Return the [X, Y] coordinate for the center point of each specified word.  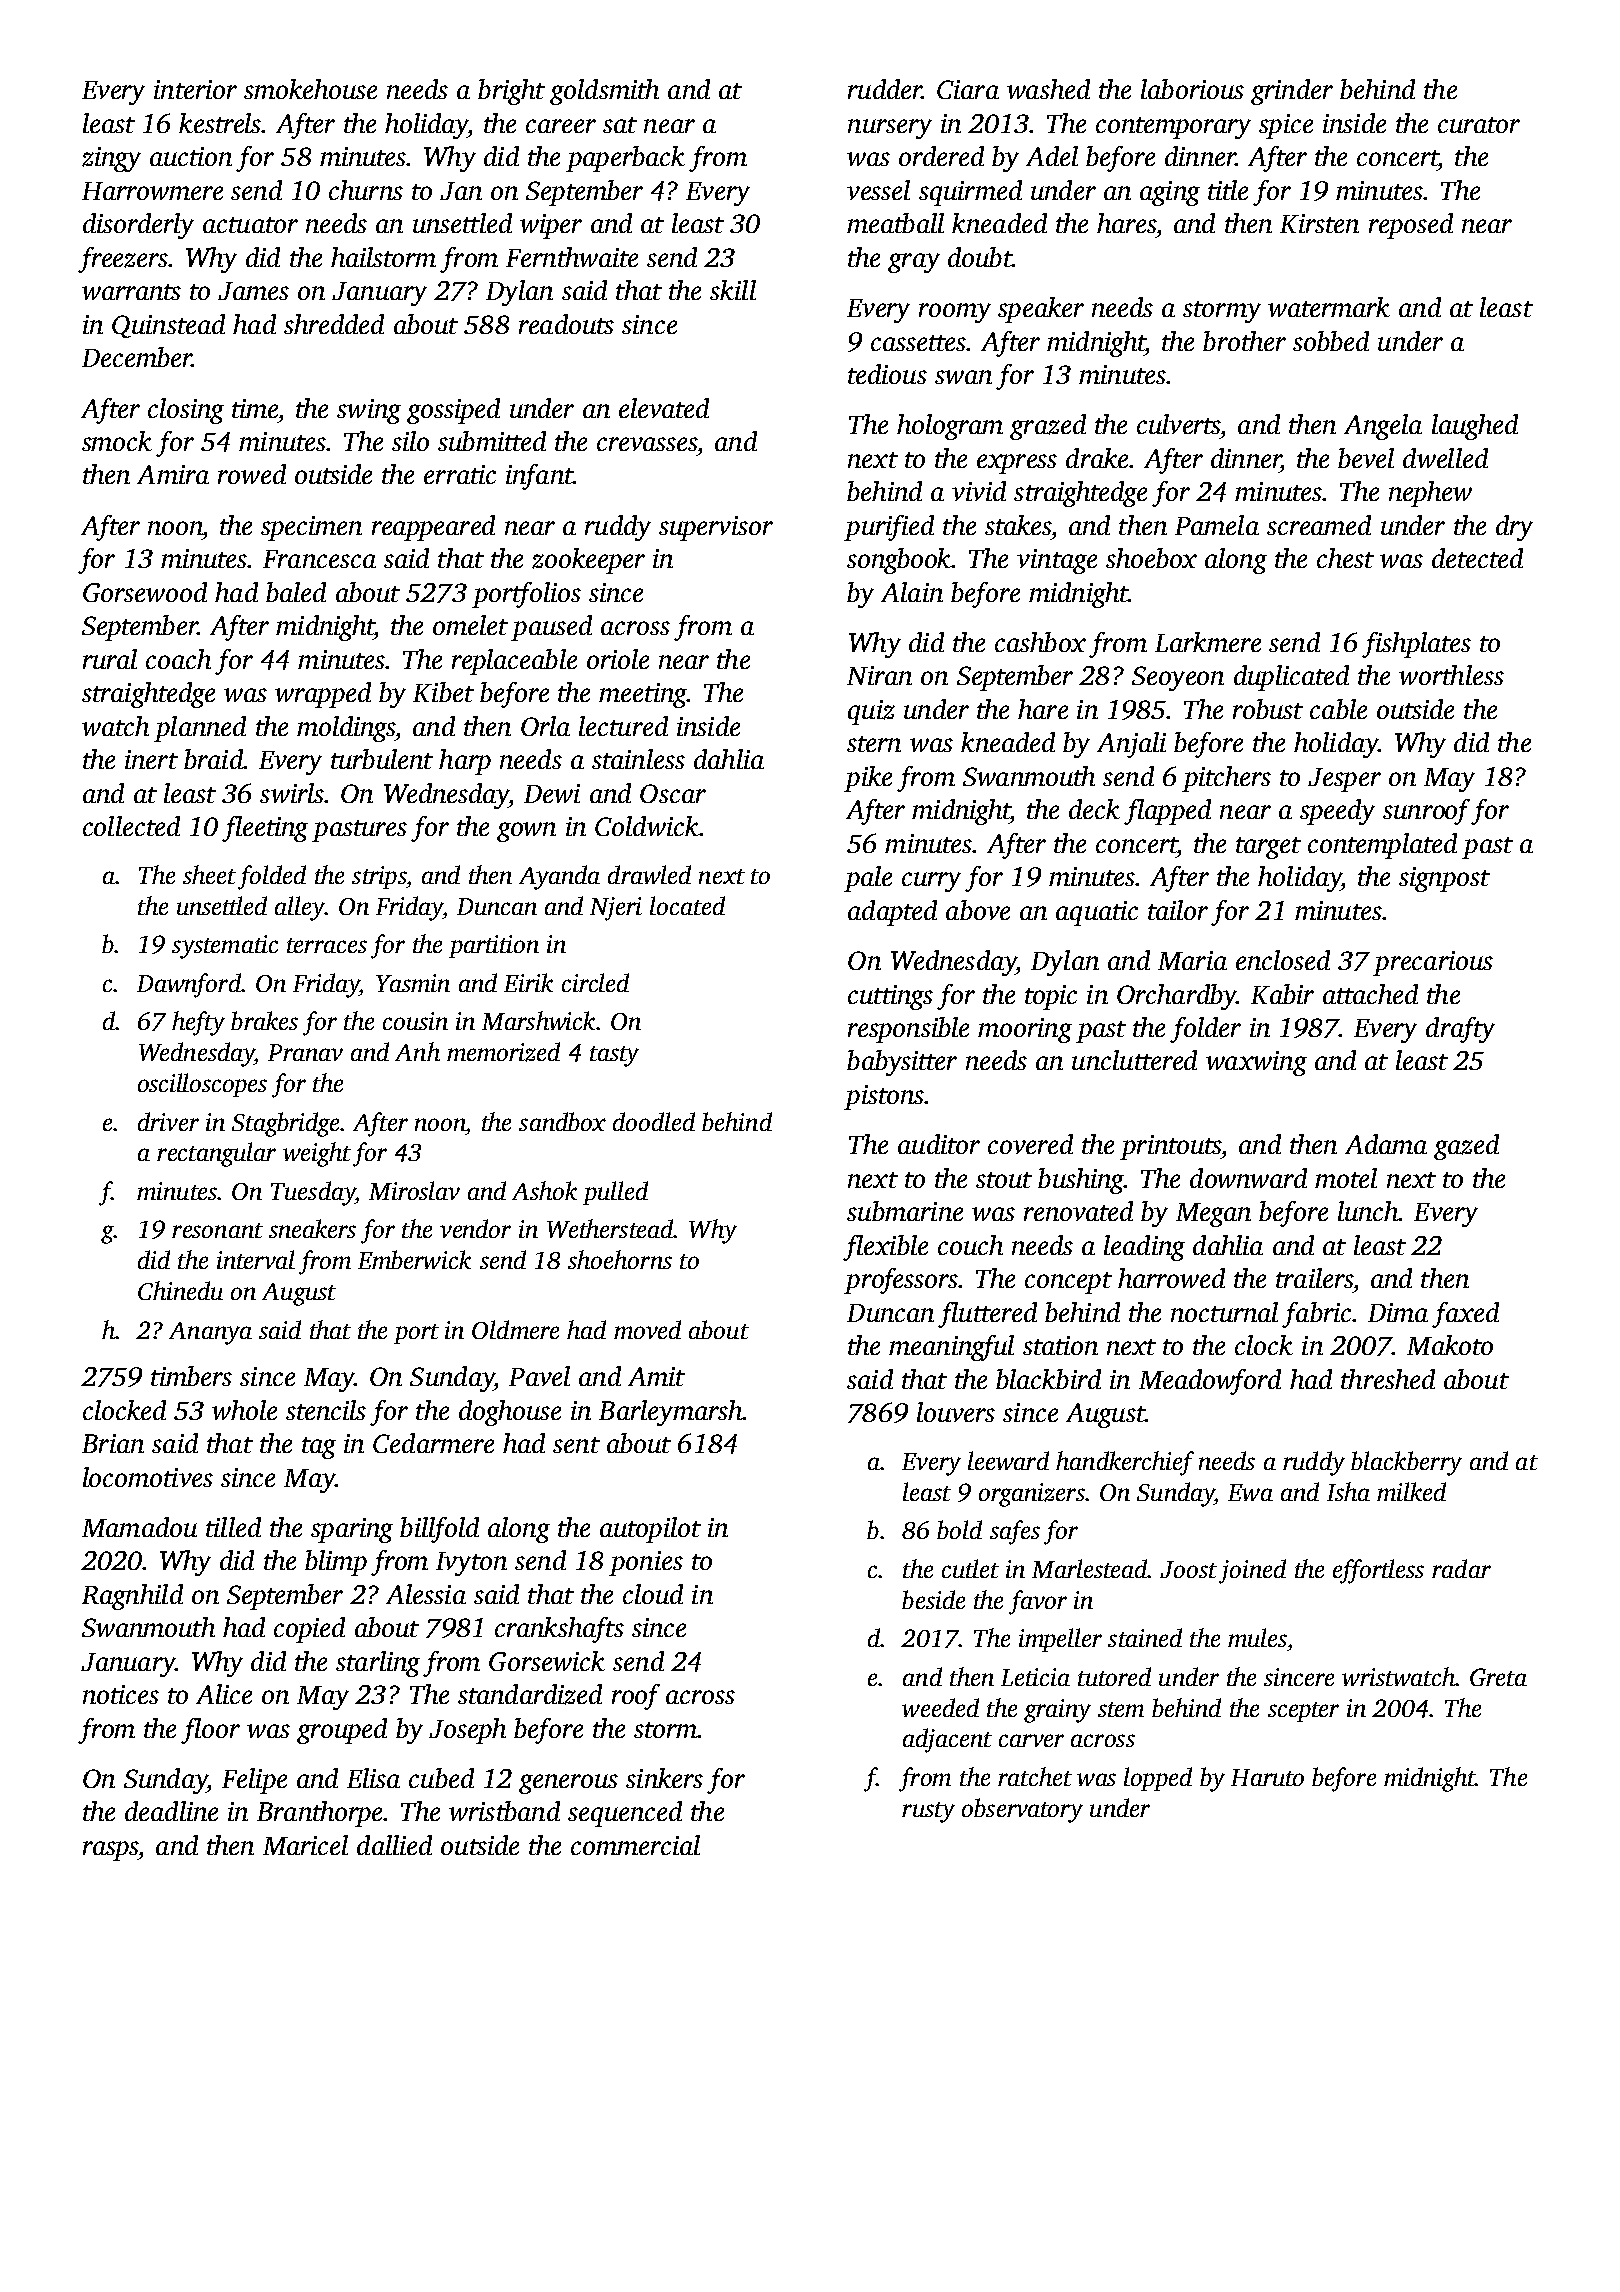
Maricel [305, 1845]
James [253, 291]
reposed [1411, 226]
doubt [980, 257]
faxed [1465, 1315]
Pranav [305, 1052]
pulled [615, 1193]
